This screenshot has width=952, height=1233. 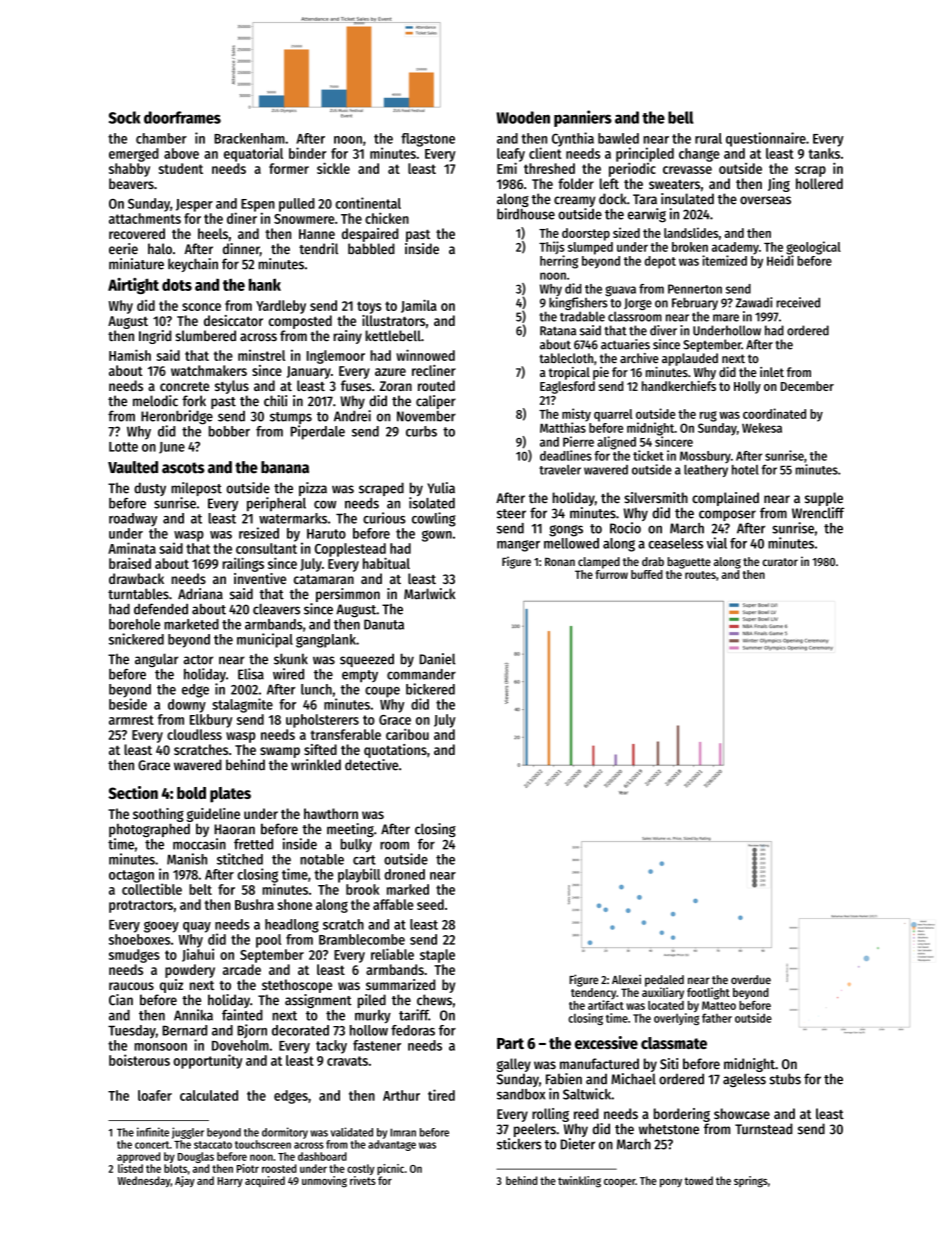 What do you see at coordinates (766, 139) in the screenshot?
I see `questionnaire` at bounding box center [766, 139].
